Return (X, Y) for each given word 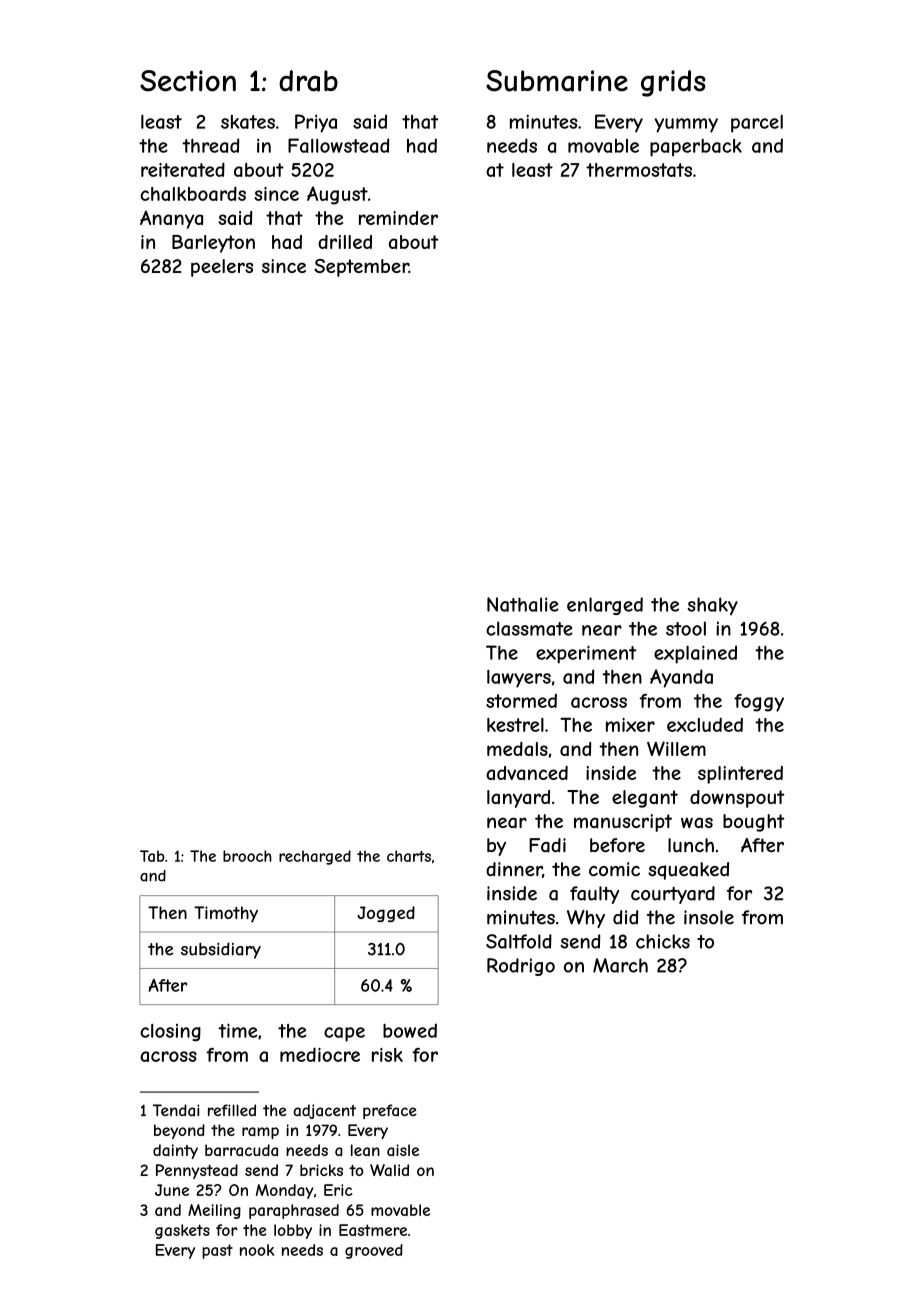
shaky (713, 606)
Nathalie (523, 604)
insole (709, 917)
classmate (529, 628)
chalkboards (193, 193)
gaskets (182, 1231)
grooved (374, 1251)
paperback (696, 148)
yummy (686, 125)
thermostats (639, 170)
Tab (152, 856)
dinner (514, 869)
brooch (247, 856)
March (620, 965)
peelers (222, 268)
